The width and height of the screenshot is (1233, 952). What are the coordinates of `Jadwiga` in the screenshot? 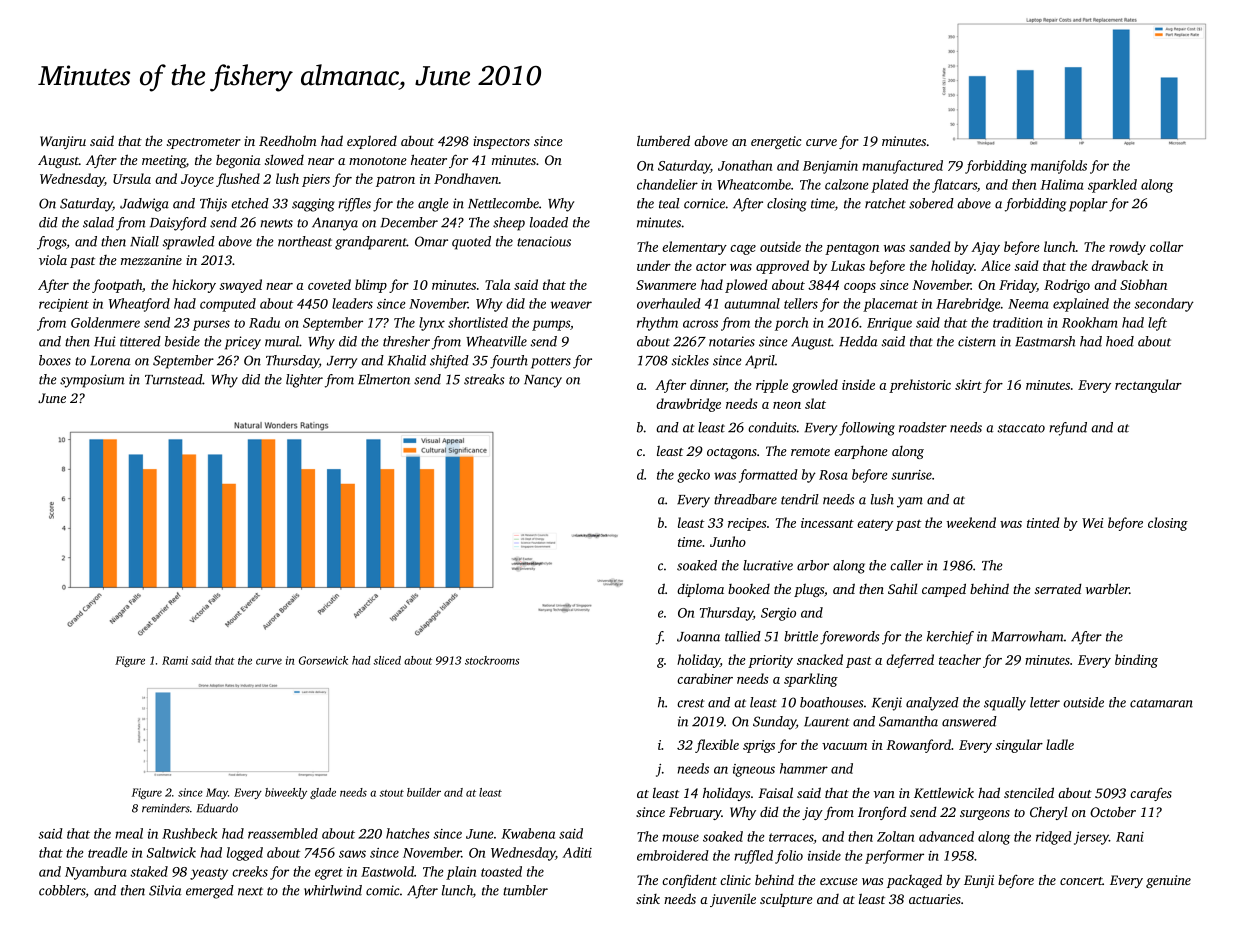 It's located at (144, 205).
